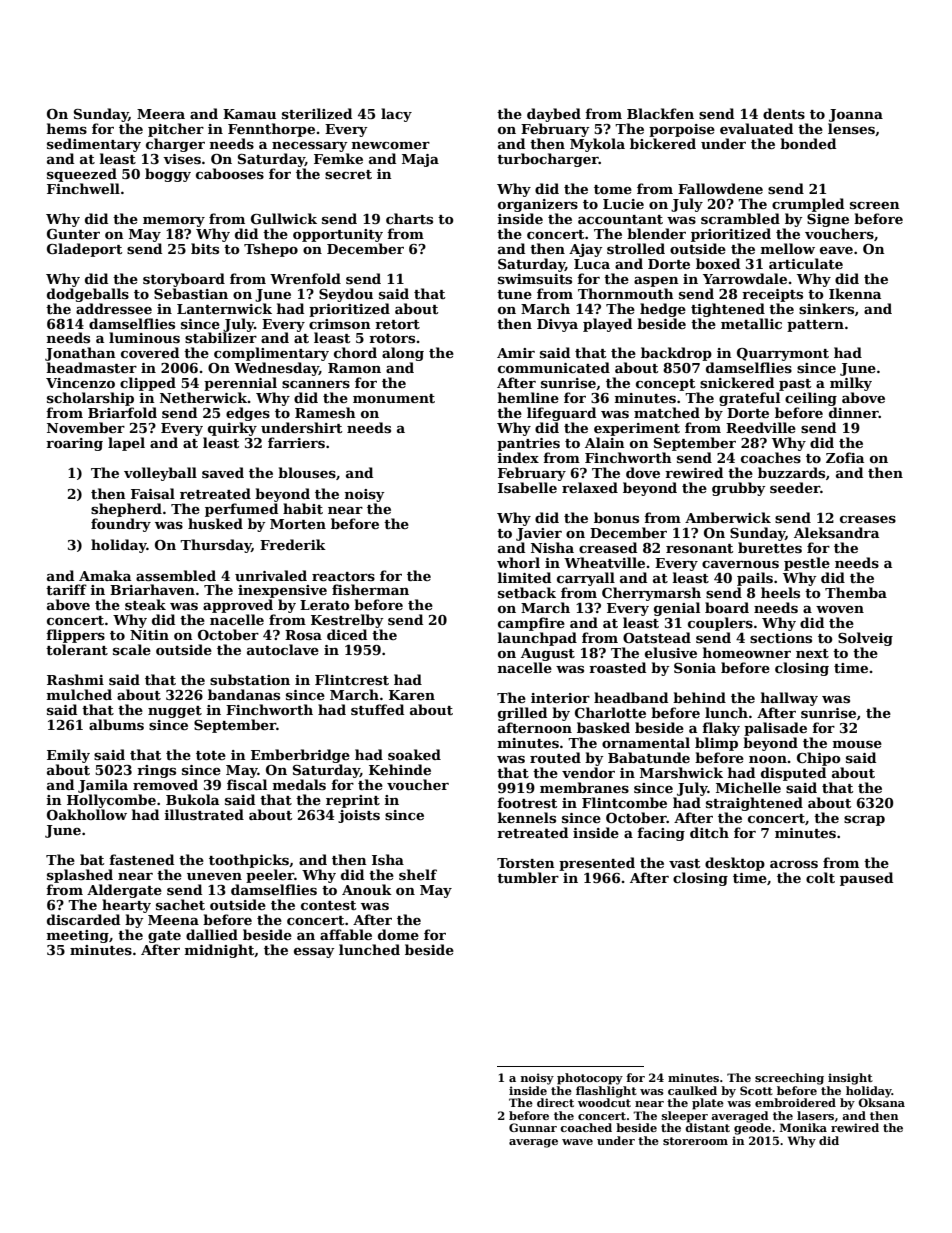 Image resolution: width=952 pixels, height=1233 pixels. Describe the element at coordinates (103, 786) in the image. I see `Jamila` at that location.
